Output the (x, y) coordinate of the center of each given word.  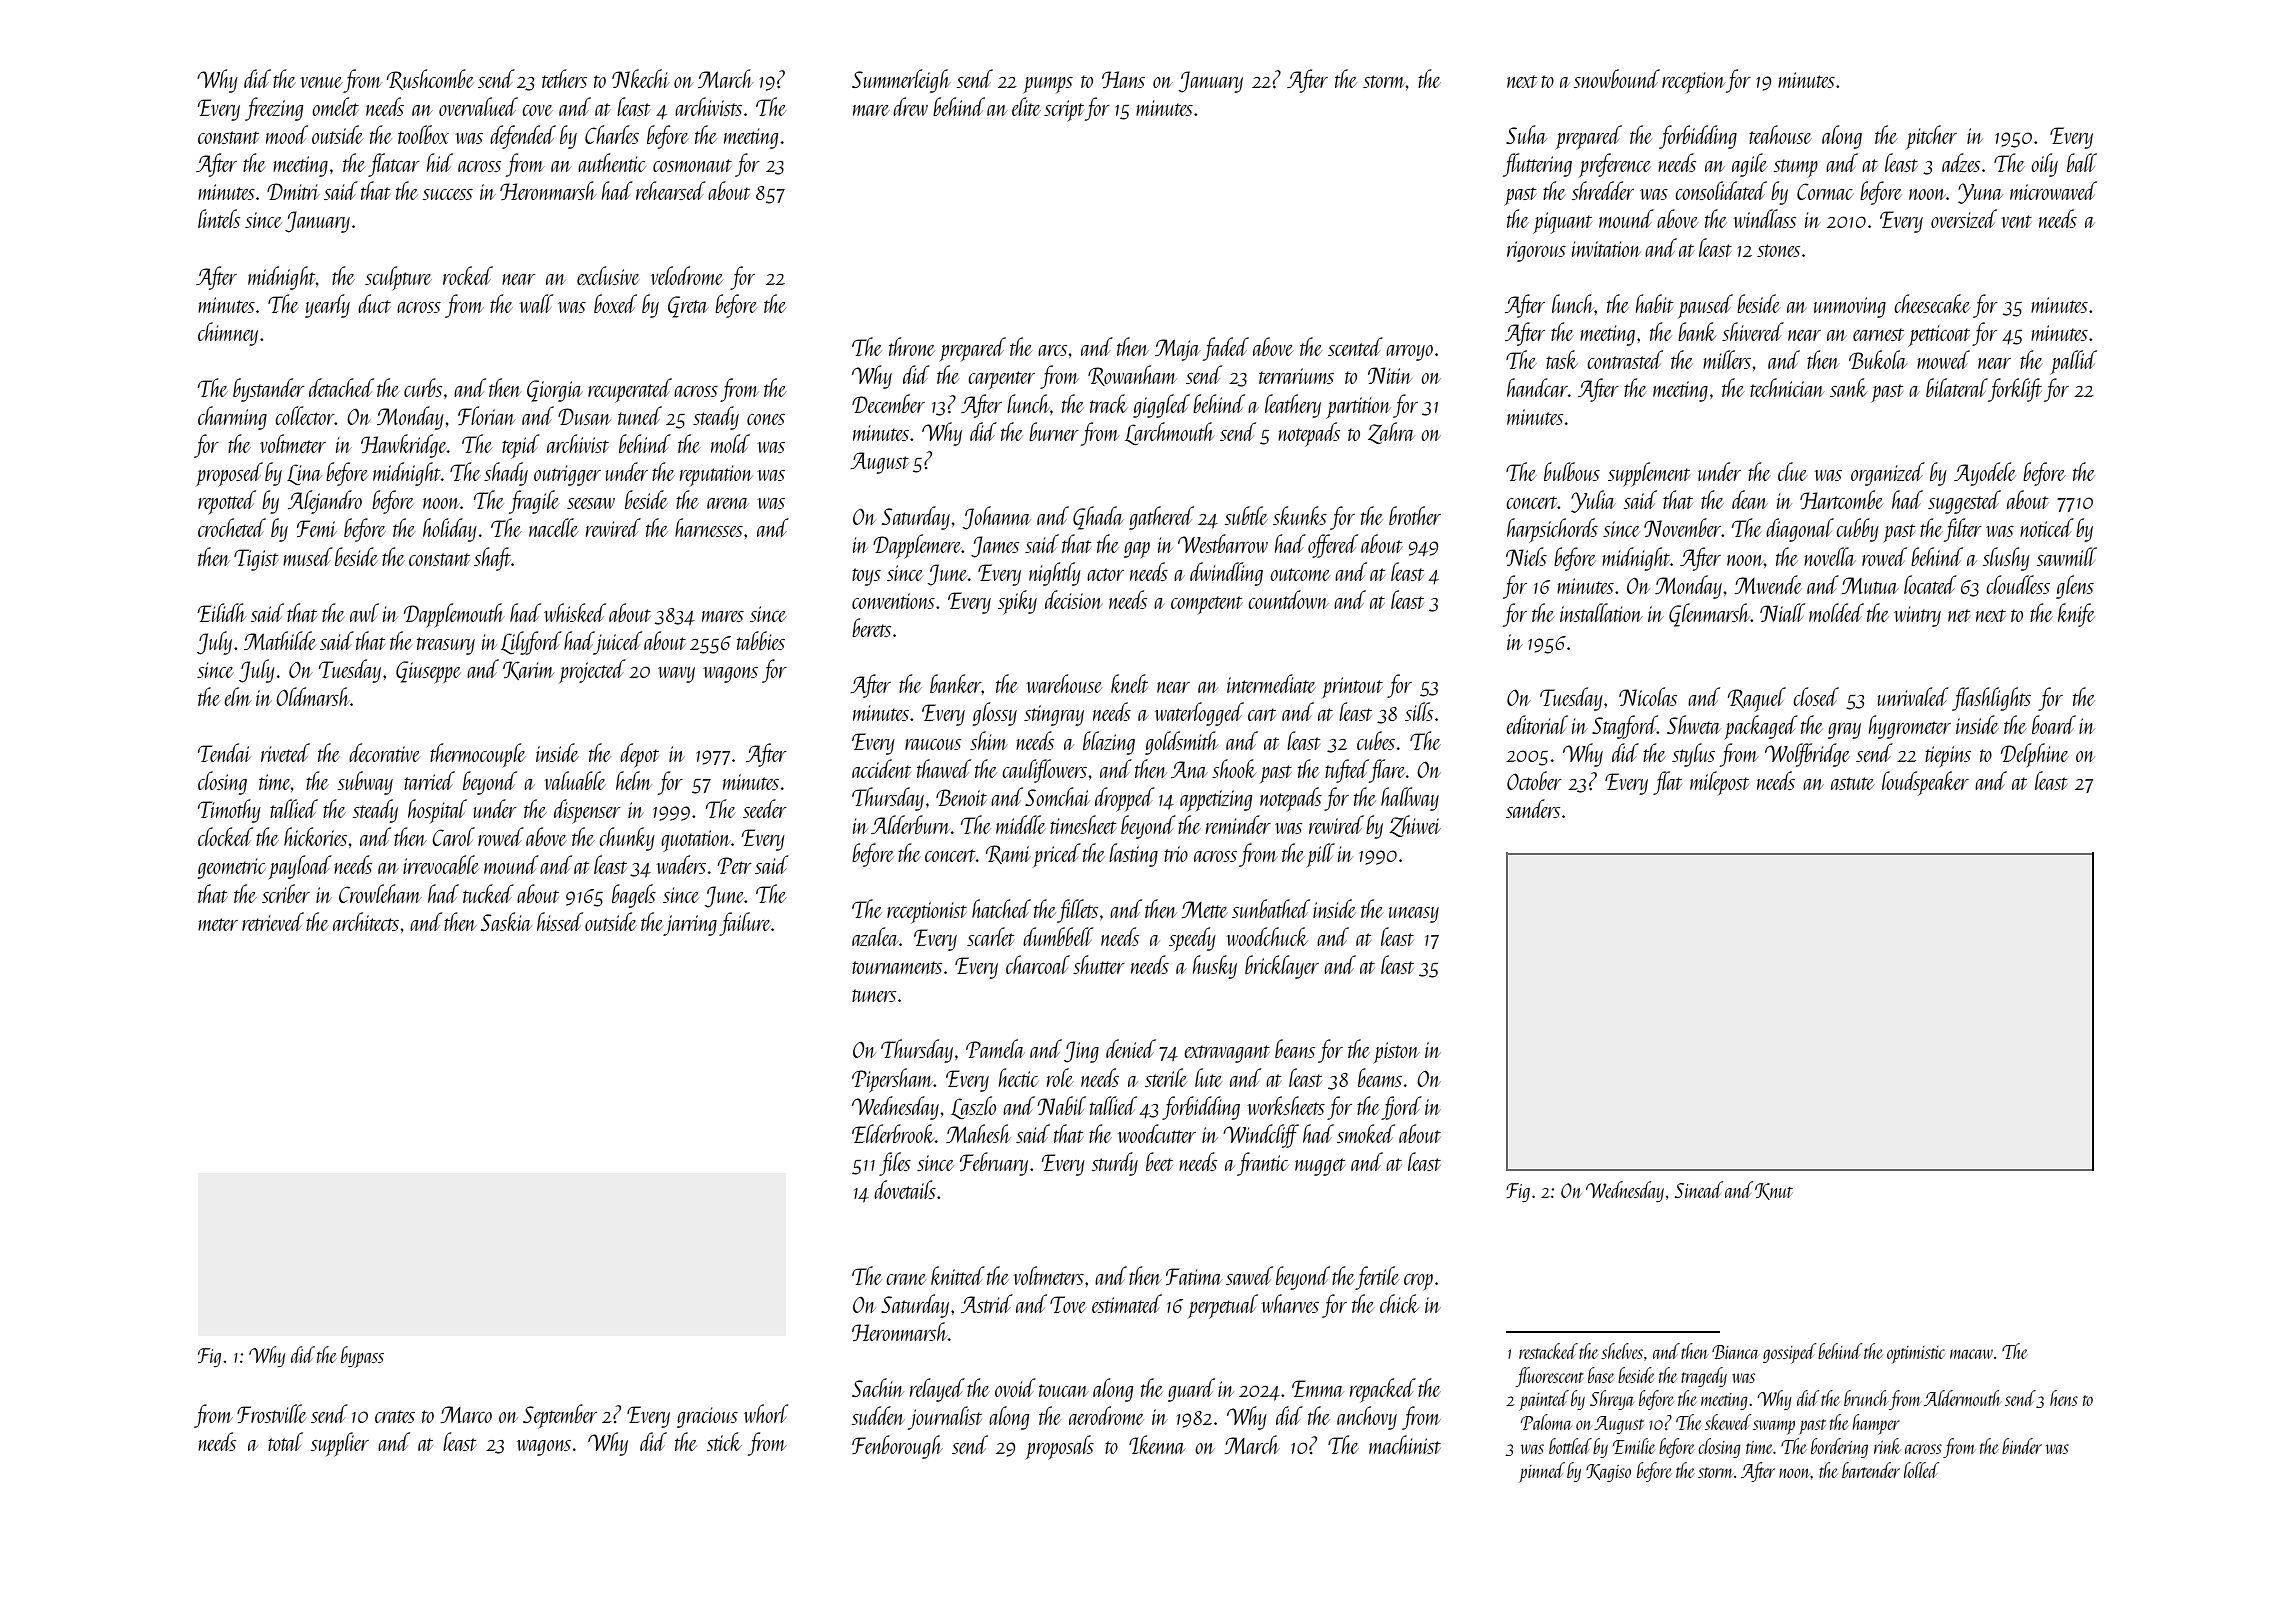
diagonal (1800, 530)
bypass (362, 1357)
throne (911, 346)
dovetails (905, 1189)
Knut (1774, 1191)
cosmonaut (692, 165)
